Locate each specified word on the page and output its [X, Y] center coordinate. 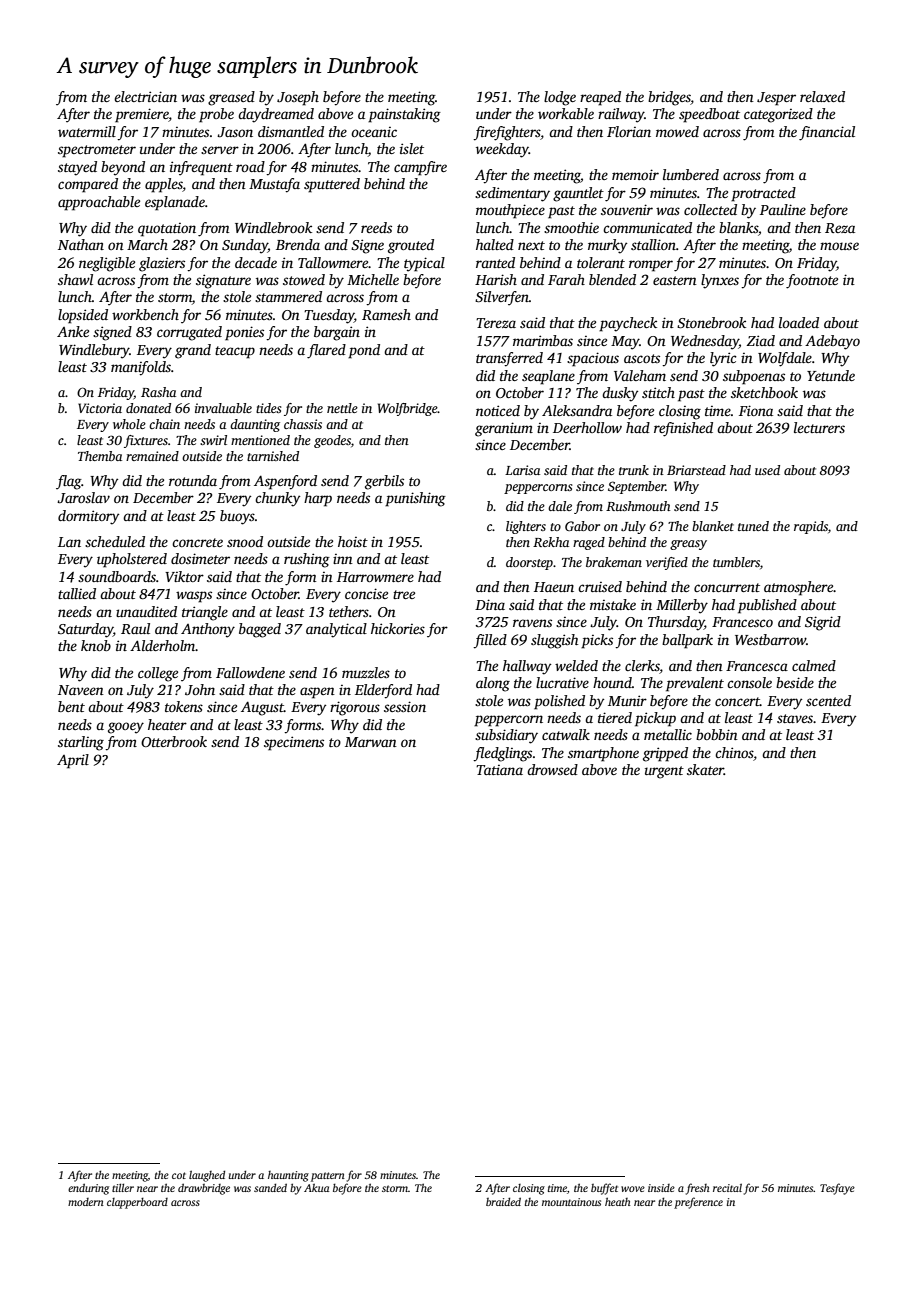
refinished [683, 429]
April [73, 761]
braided [503, 1201]
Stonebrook [711, 322]
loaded [799, 322]
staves [795, 718]
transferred [509, 359]
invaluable [223, 408]
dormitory [88, 517]
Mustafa [274, 185]
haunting [288, 1176]
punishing [415, 499]
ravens [532, 623]
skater [705, 769]
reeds [376, 227]
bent [71, 706]
